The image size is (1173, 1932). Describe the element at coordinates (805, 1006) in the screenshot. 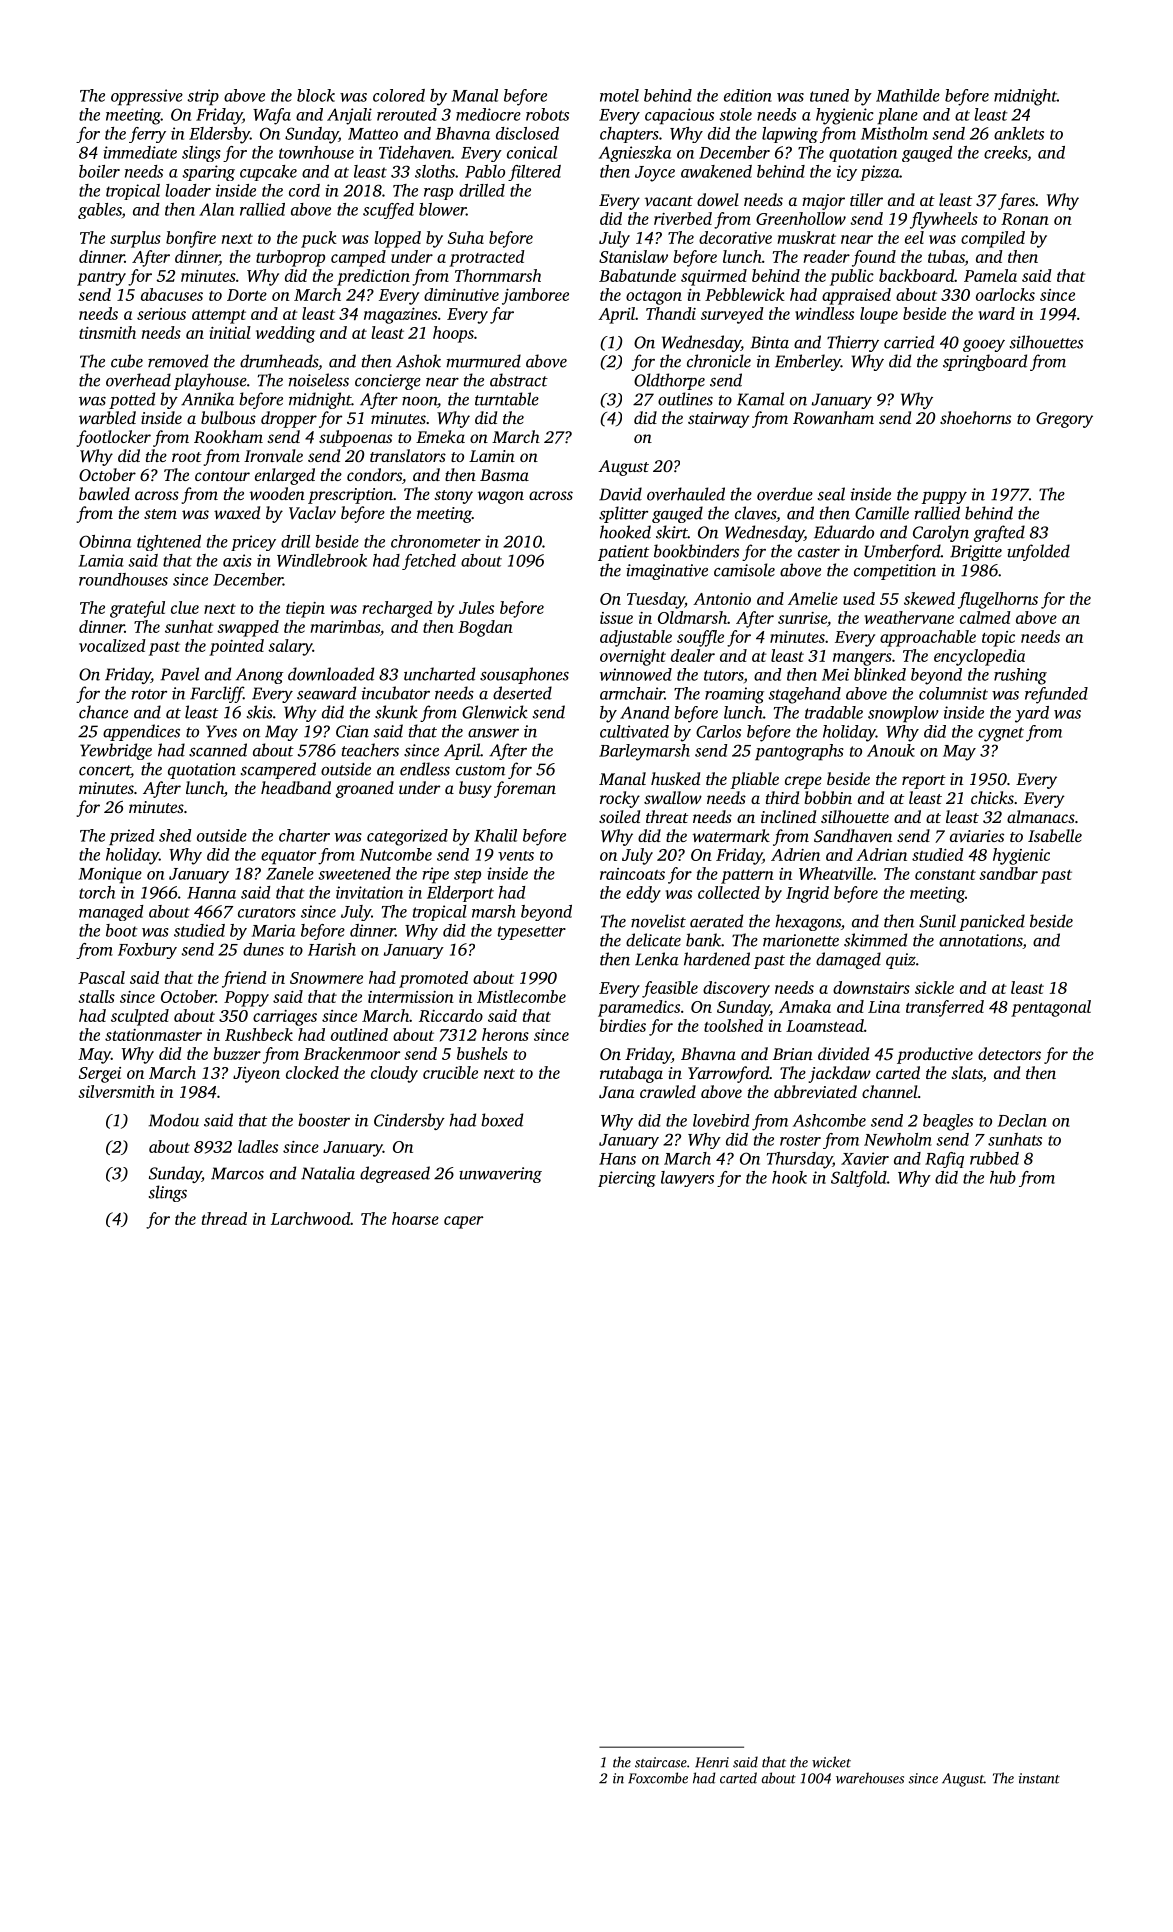

I see `Amaka` at that location.
